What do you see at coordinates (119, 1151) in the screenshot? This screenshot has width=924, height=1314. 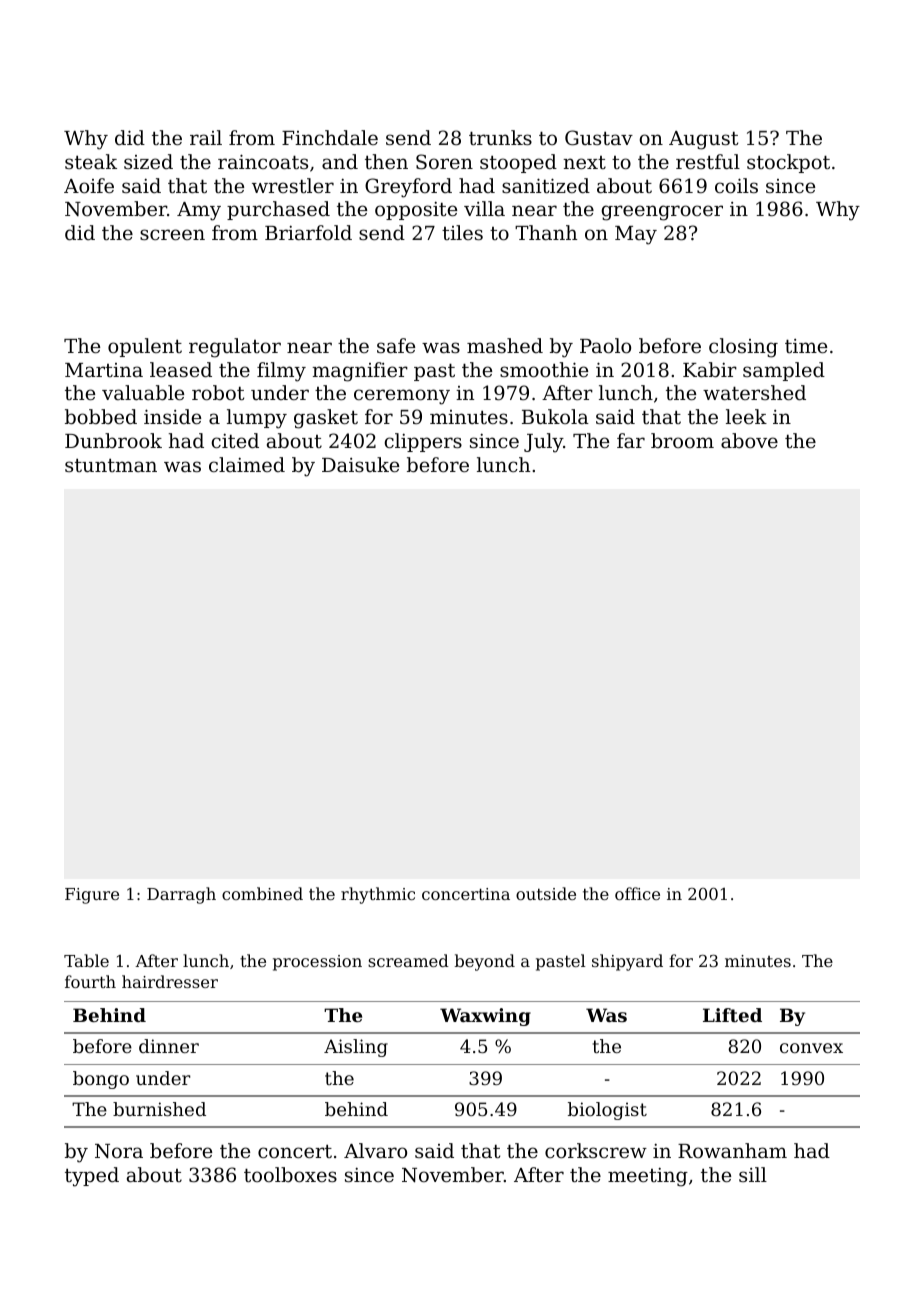 I see `Nora` at bounding box center [119, 1151].
